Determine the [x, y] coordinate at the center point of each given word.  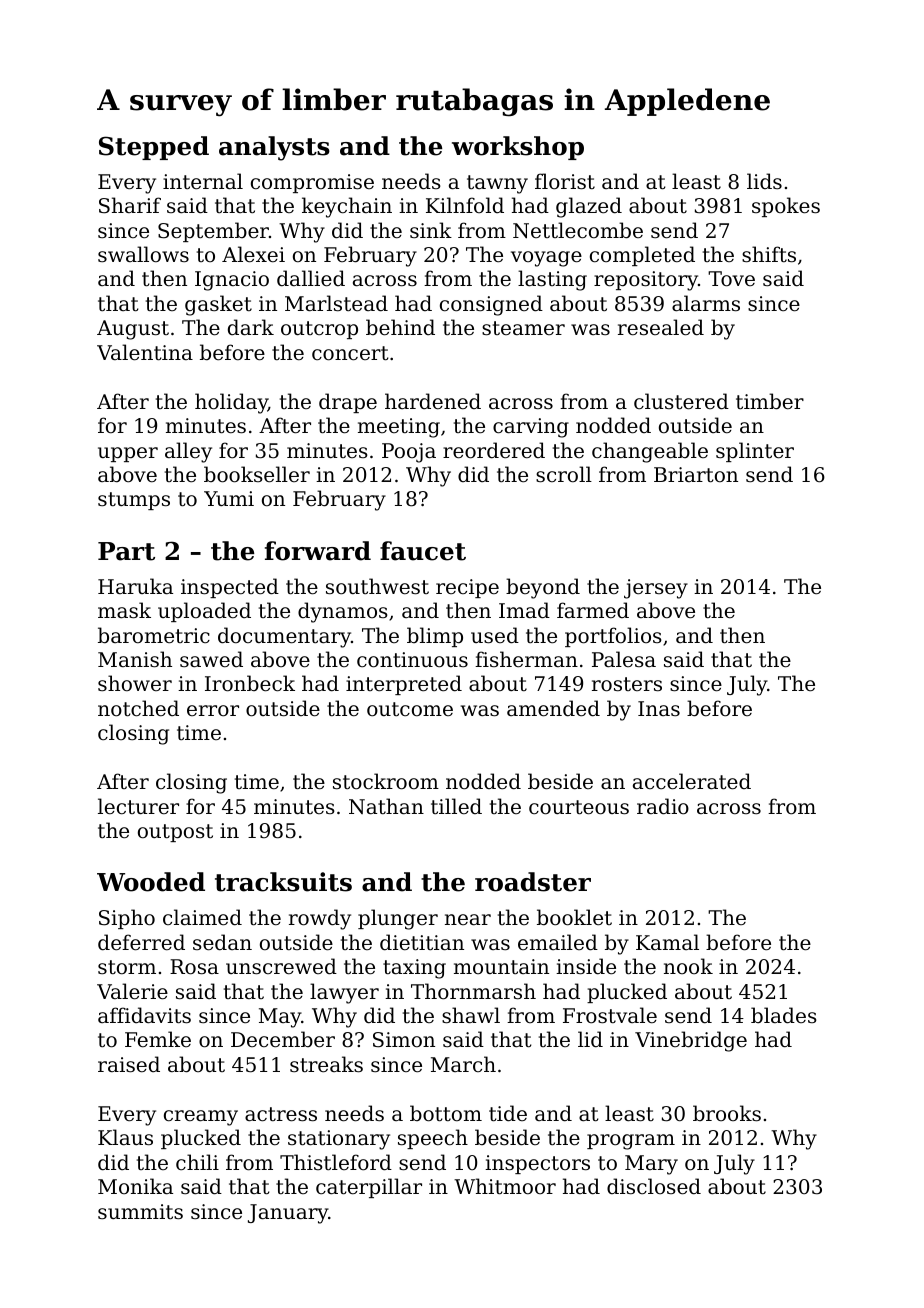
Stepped [154, 148]
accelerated [692, 781]
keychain [347, 207]
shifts [769, 254]
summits [140, 1212]
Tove [731, 279]
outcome [410, 709]
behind [400, 327]
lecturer [138, 806]
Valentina [145, 352]
